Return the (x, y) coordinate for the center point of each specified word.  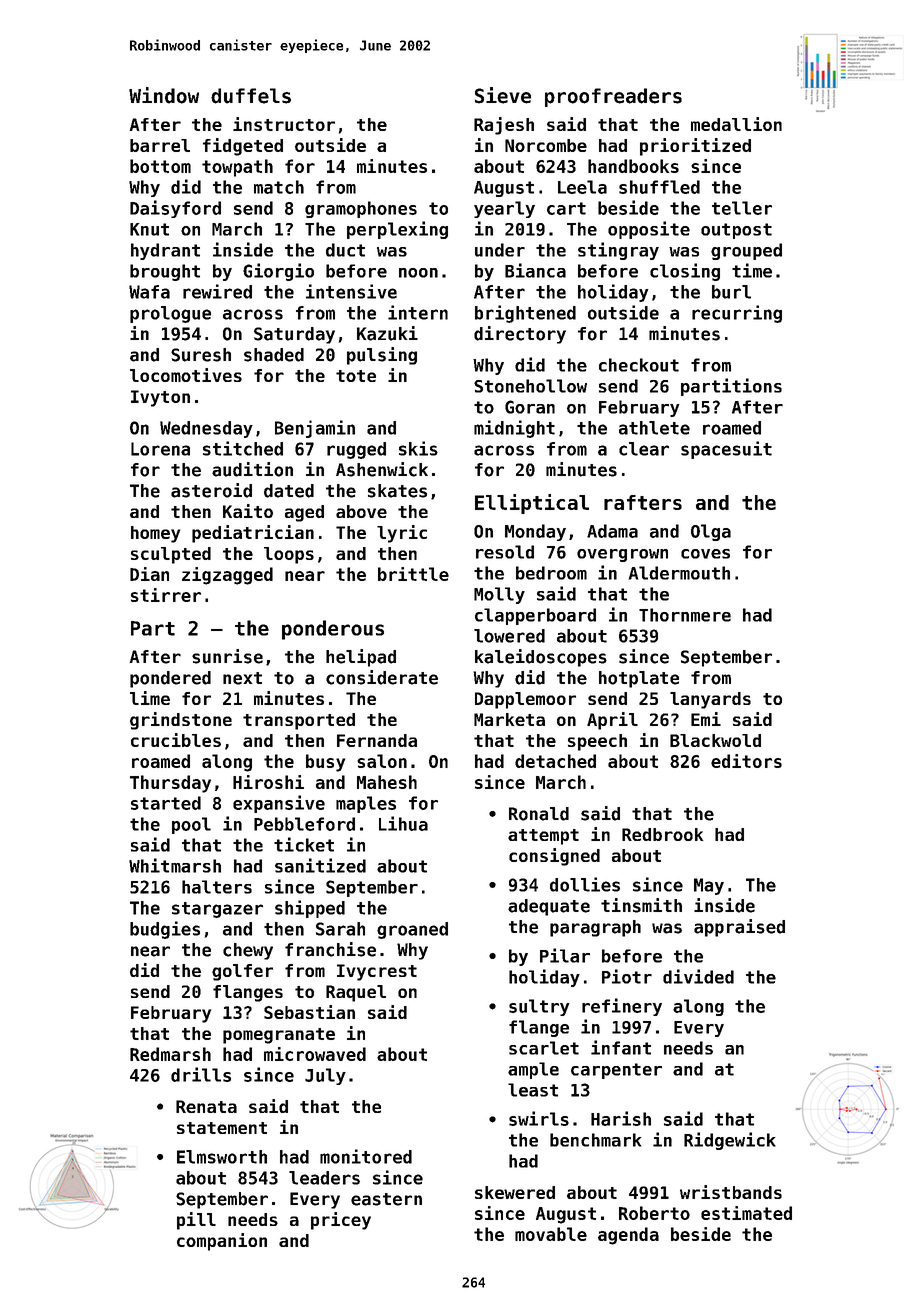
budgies (165, 930)
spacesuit (726, 450)
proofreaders (613, 97)
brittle (413, 574)
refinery (622, 1007)
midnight (514, 429)
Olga (711, 532)
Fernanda (377, 740)
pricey (341, 1221)
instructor (284, 124)
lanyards (710, 700)
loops (289, 555)
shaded (274, 355)
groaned (412, 930)
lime (150, 698)
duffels (251, 96)
